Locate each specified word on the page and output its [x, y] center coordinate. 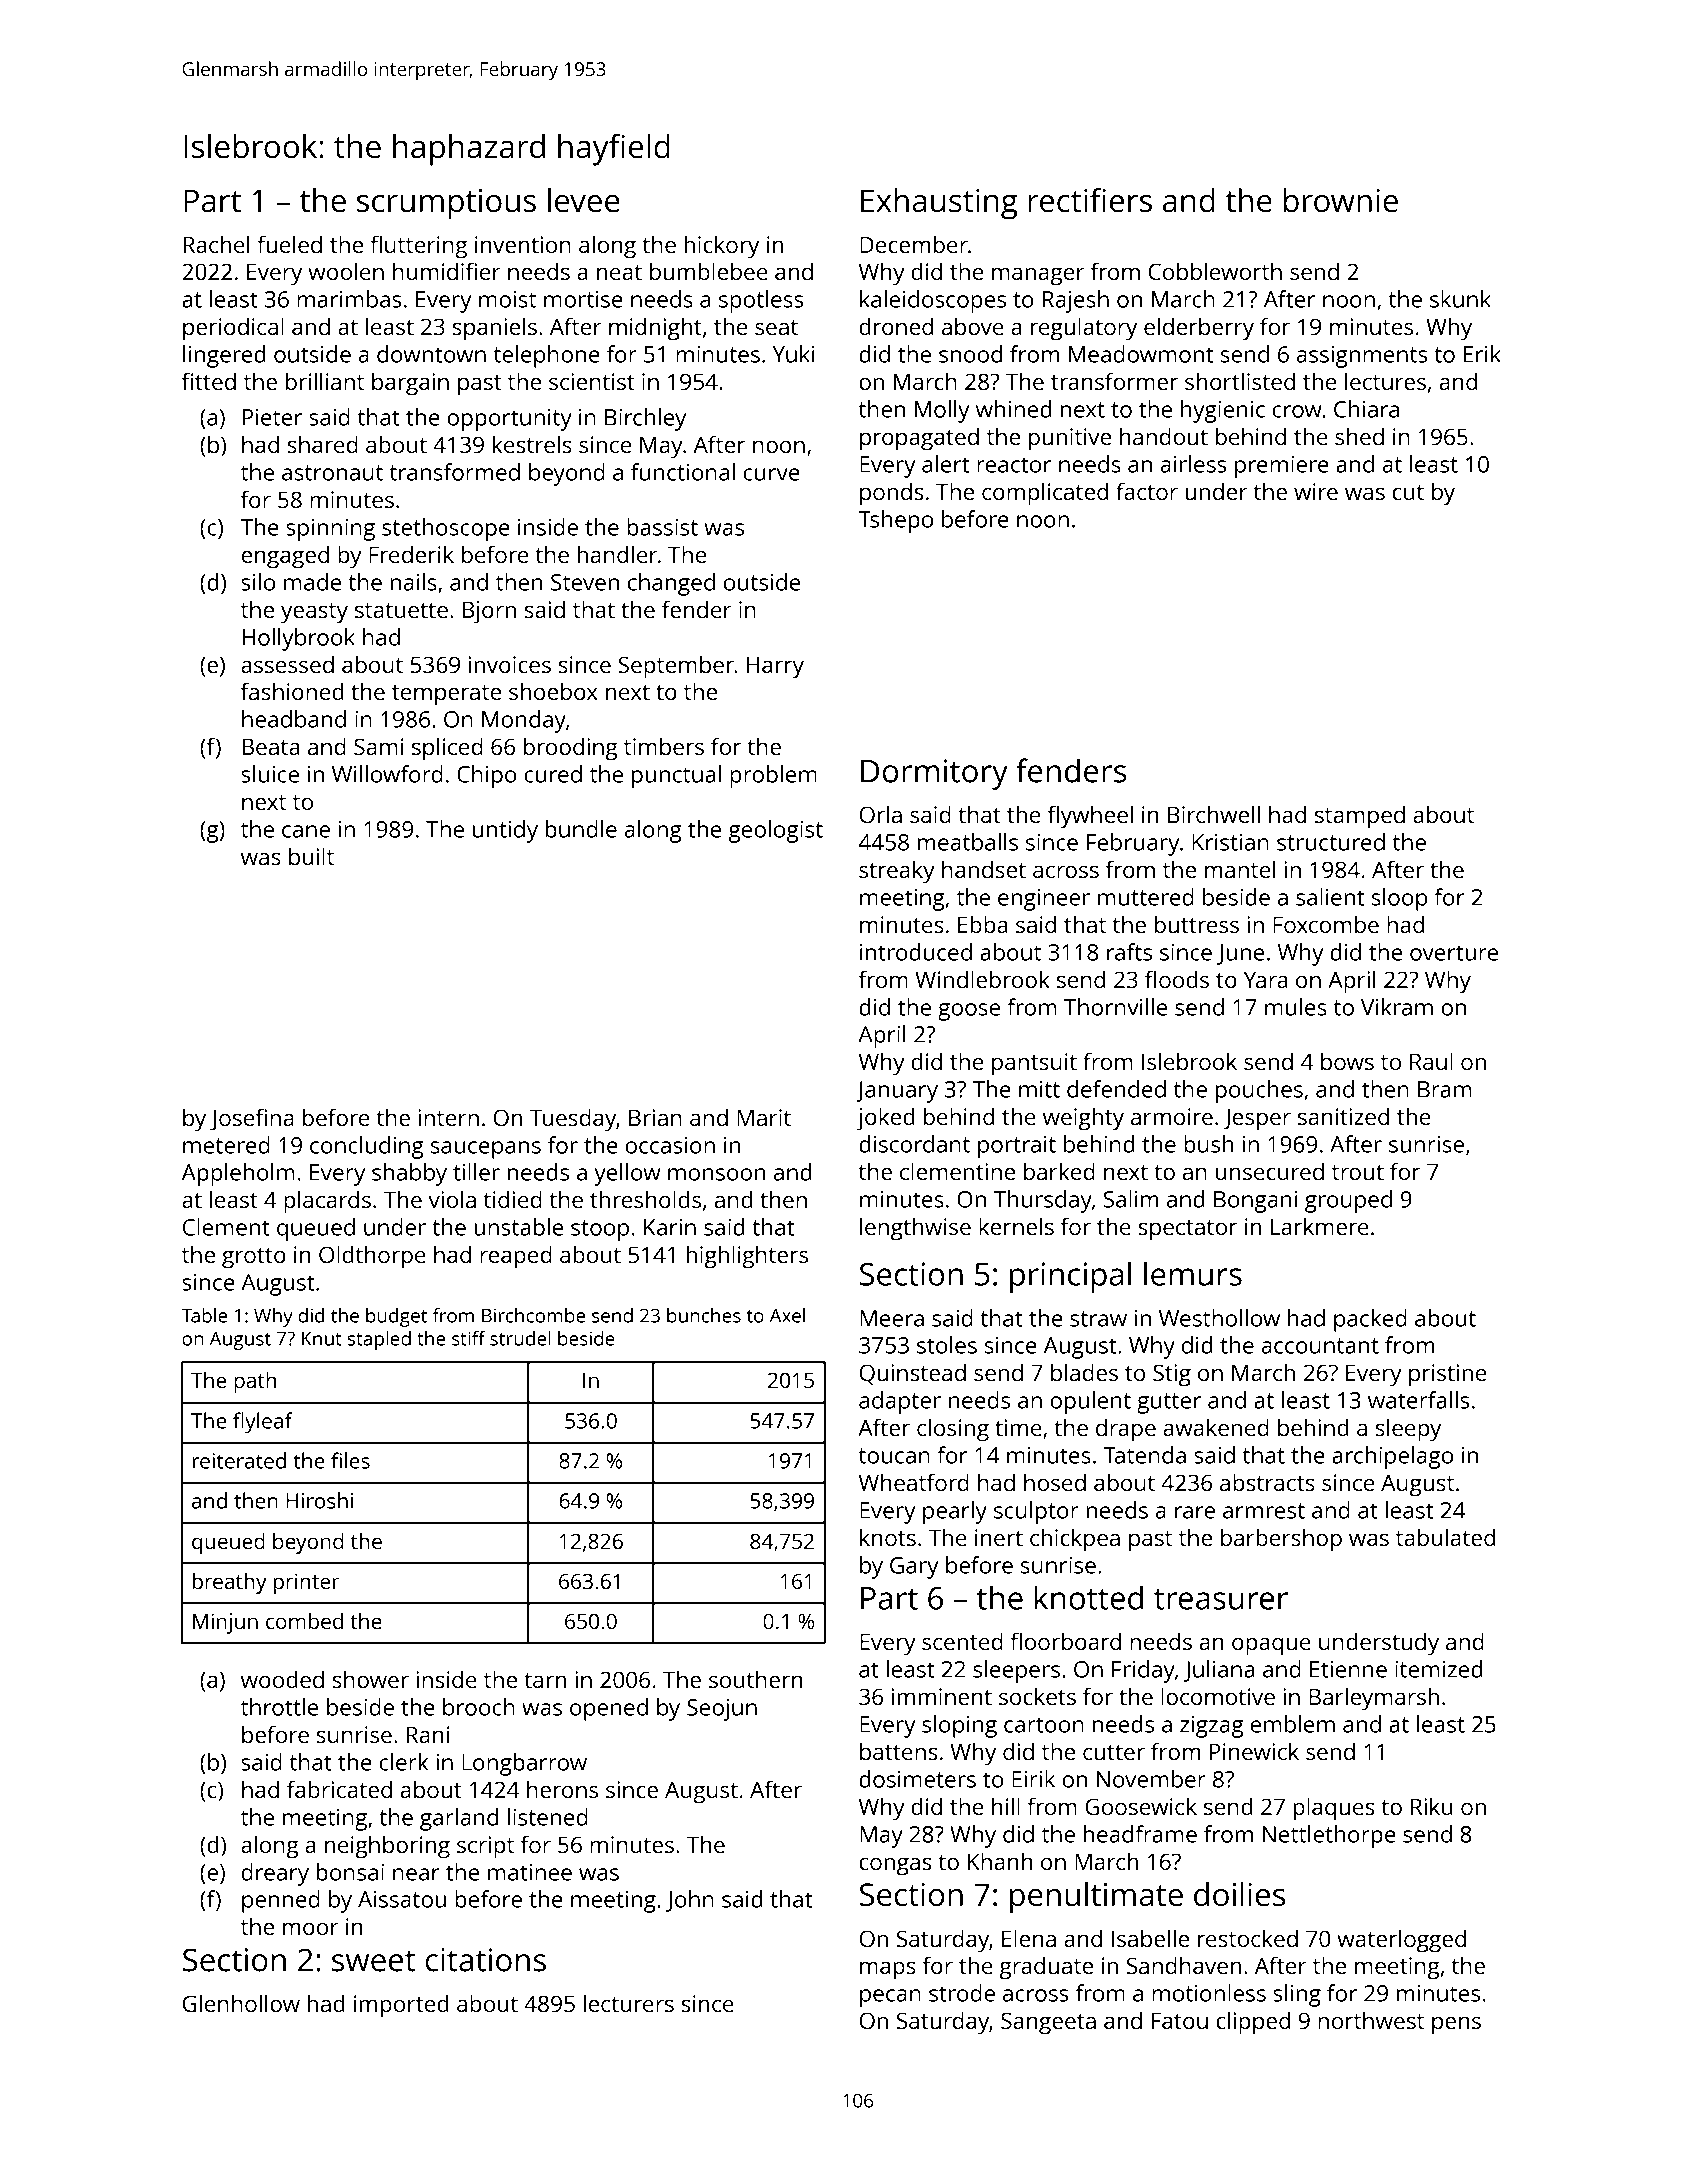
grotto [254, 1258]
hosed [1055, 1482]
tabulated [1445, 1537]
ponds [892, 494]
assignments [1362, 357]
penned [281, 1901]
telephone [546, 356]
